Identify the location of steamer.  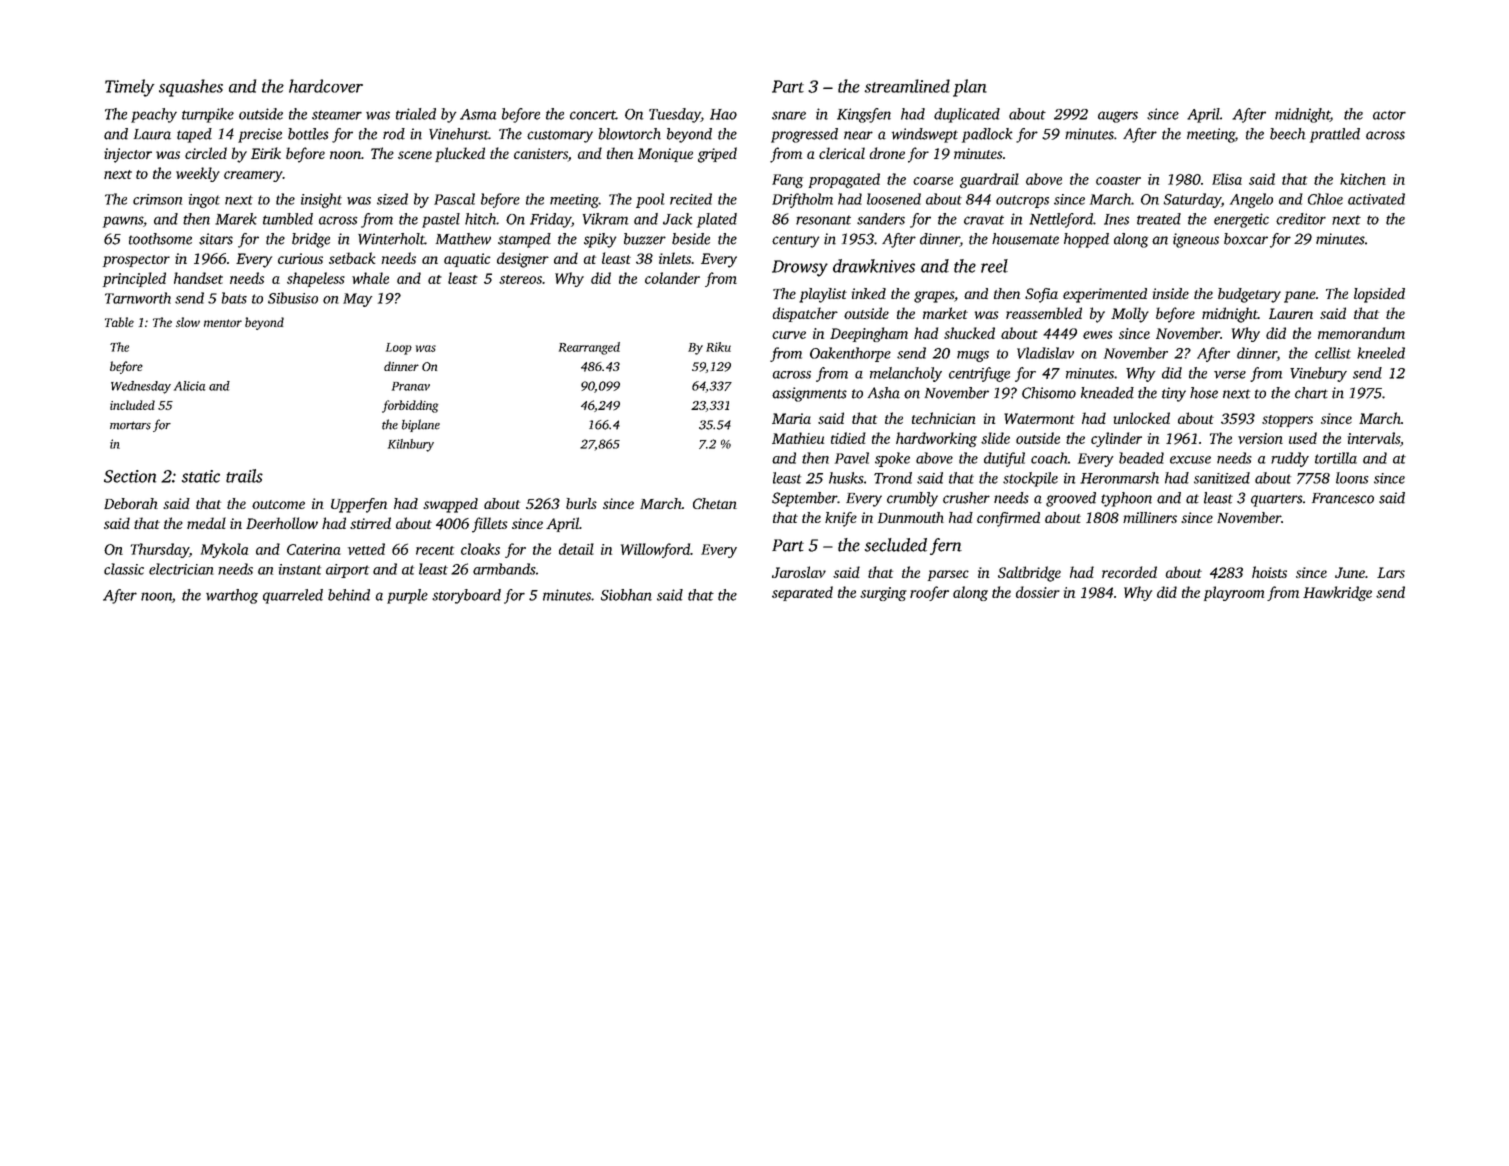
(337, 115).
